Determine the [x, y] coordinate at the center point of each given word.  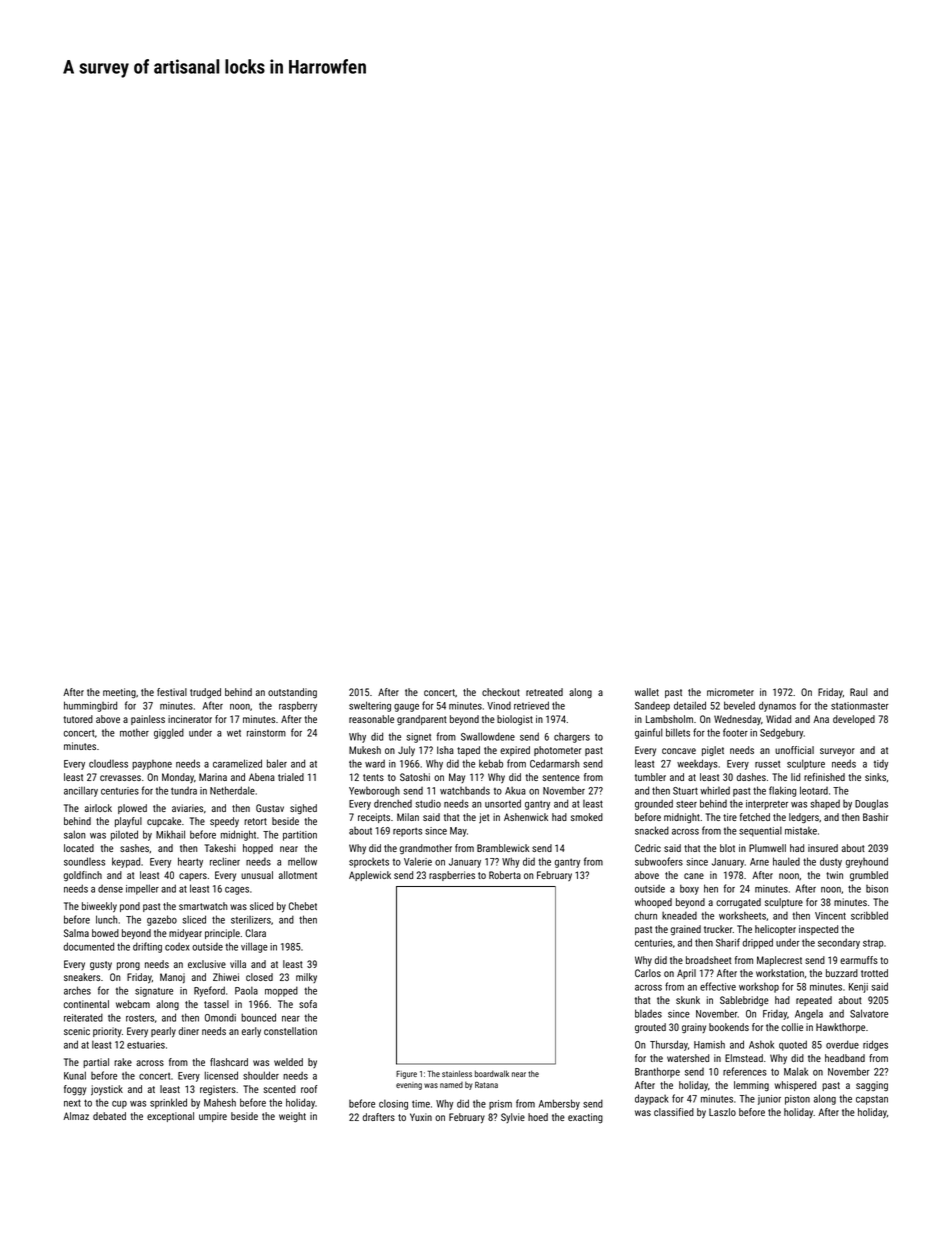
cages [237, 891]
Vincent [830, 916]
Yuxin [421, 1117]
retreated [544, 692]
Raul [859, 692]
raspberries [452, 876]
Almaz [76, 1116]
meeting [119, 693]
